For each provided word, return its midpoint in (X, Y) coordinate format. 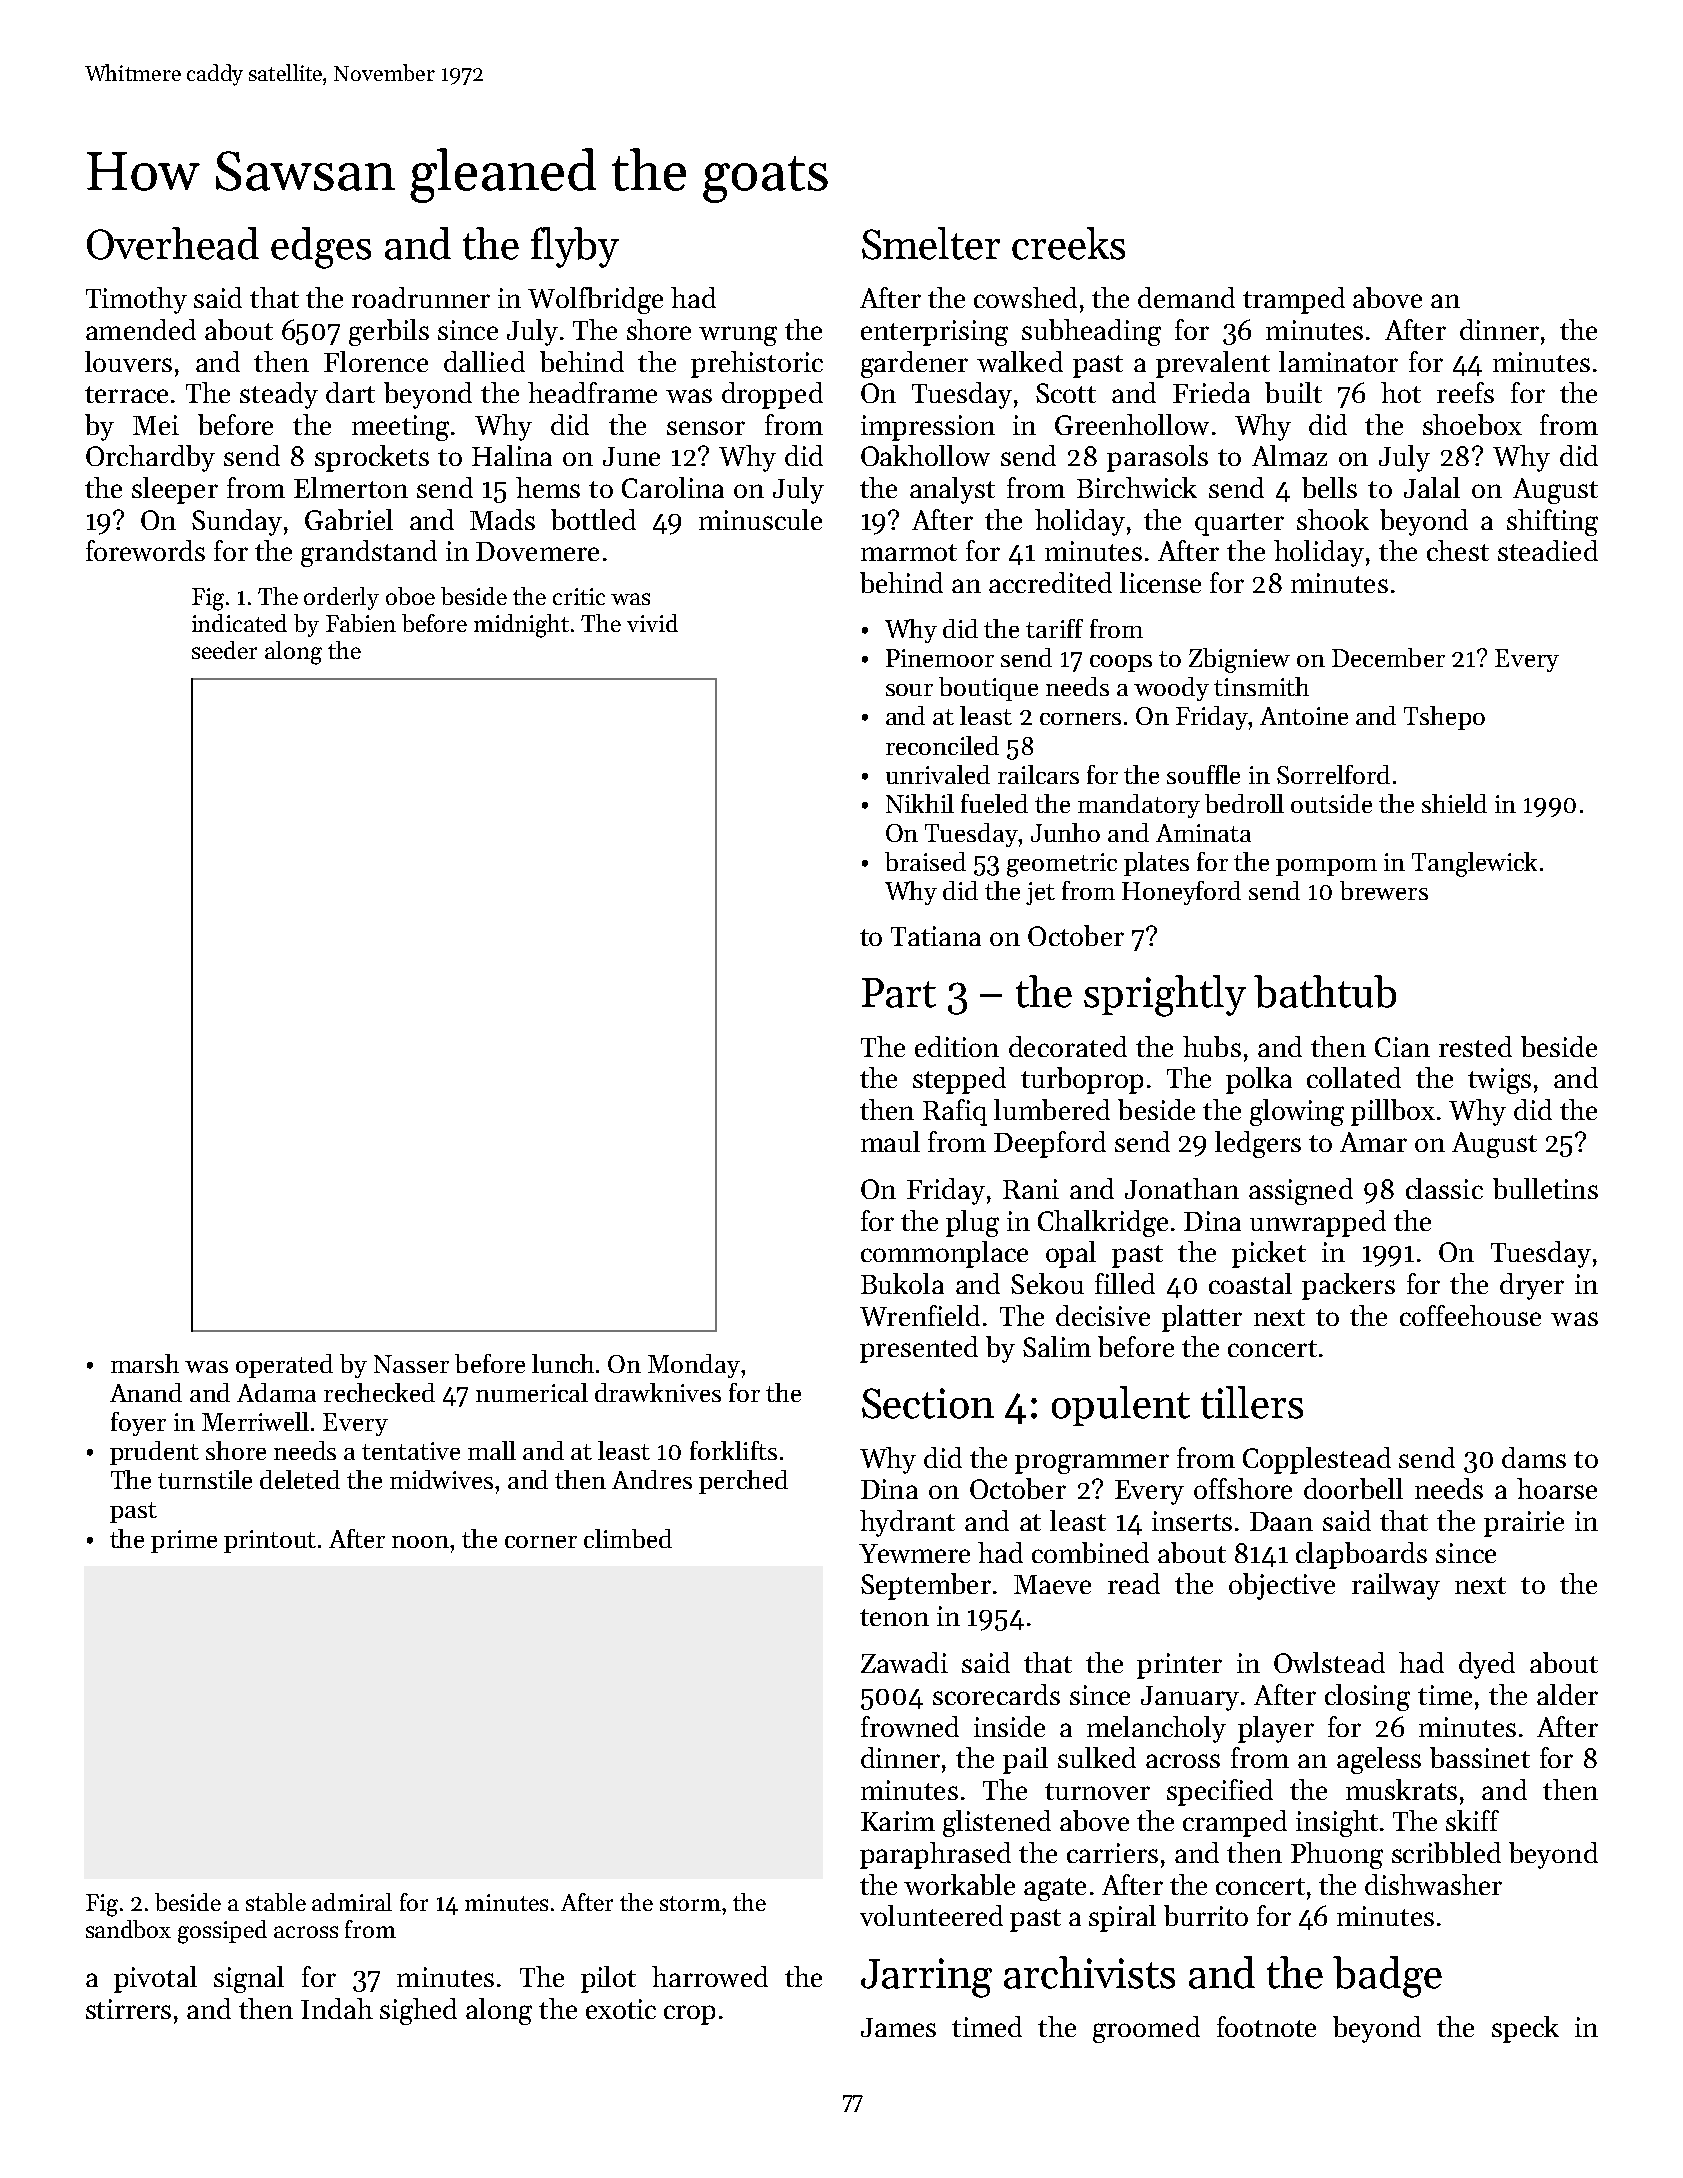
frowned (910, 1726)
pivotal (155, 1979)
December (1388, 657)
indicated (239, 623)
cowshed (1025, 297)
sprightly (1165, 996)
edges (321, 248)
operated (284, 1366)
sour (909, 690)
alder (1567, 1694)
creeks (1068, 243)
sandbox (128, 1929)
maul (890, 1141)
